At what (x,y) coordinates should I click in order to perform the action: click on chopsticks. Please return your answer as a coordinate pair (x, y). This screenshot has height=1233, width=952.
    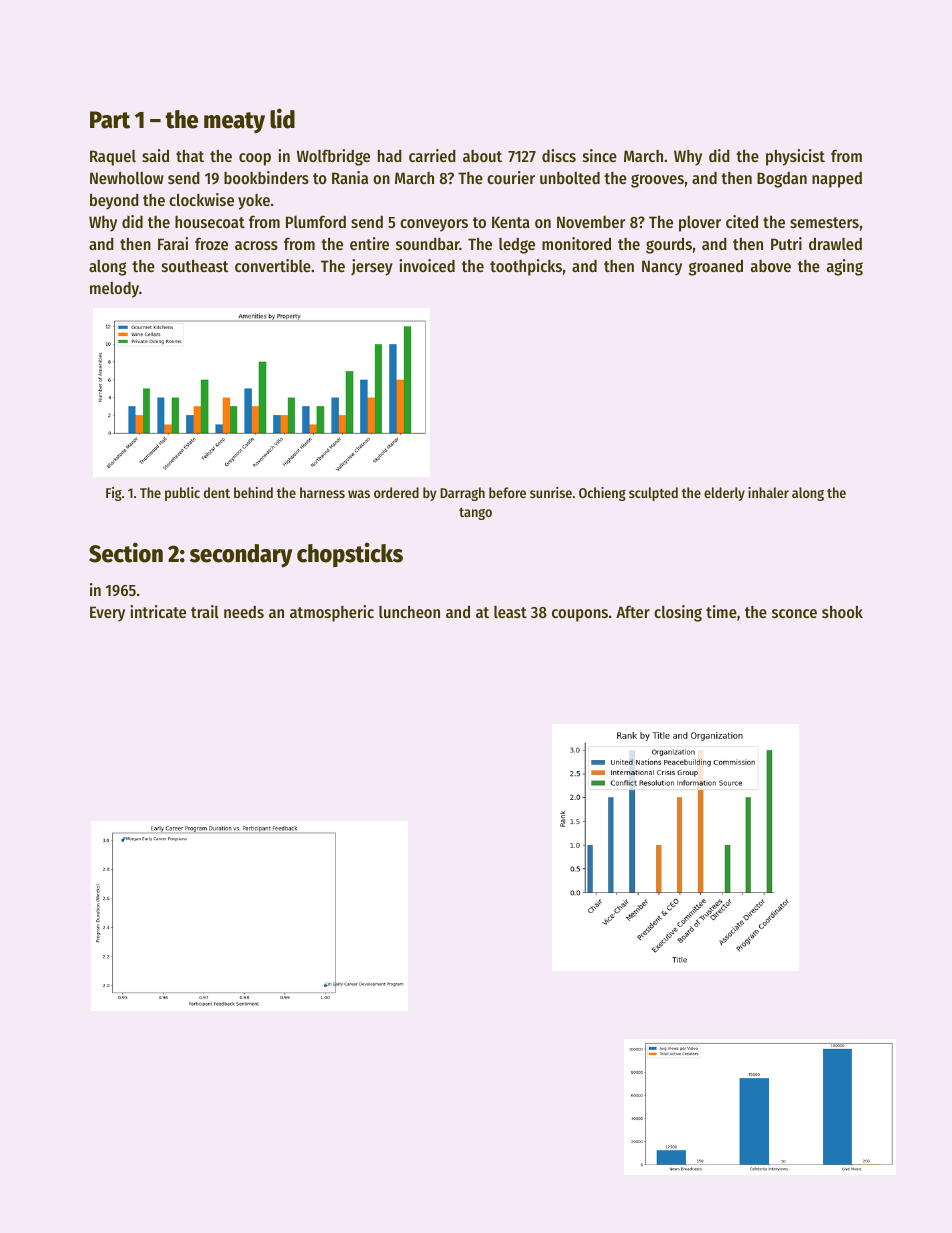
    Looking at the image, I should click on (350, 554).
